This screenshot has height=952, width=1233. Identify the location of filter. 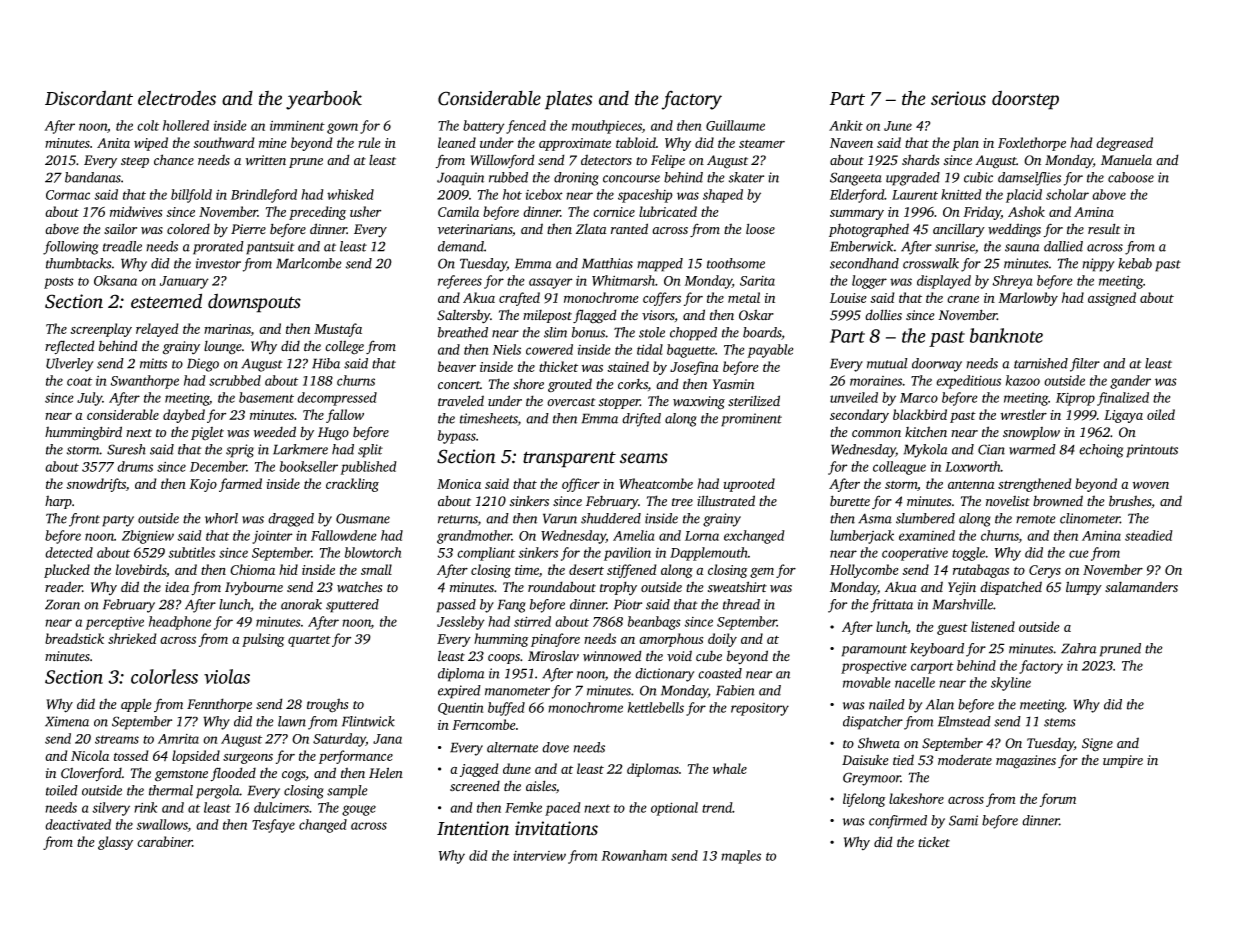
(1085, 365).
